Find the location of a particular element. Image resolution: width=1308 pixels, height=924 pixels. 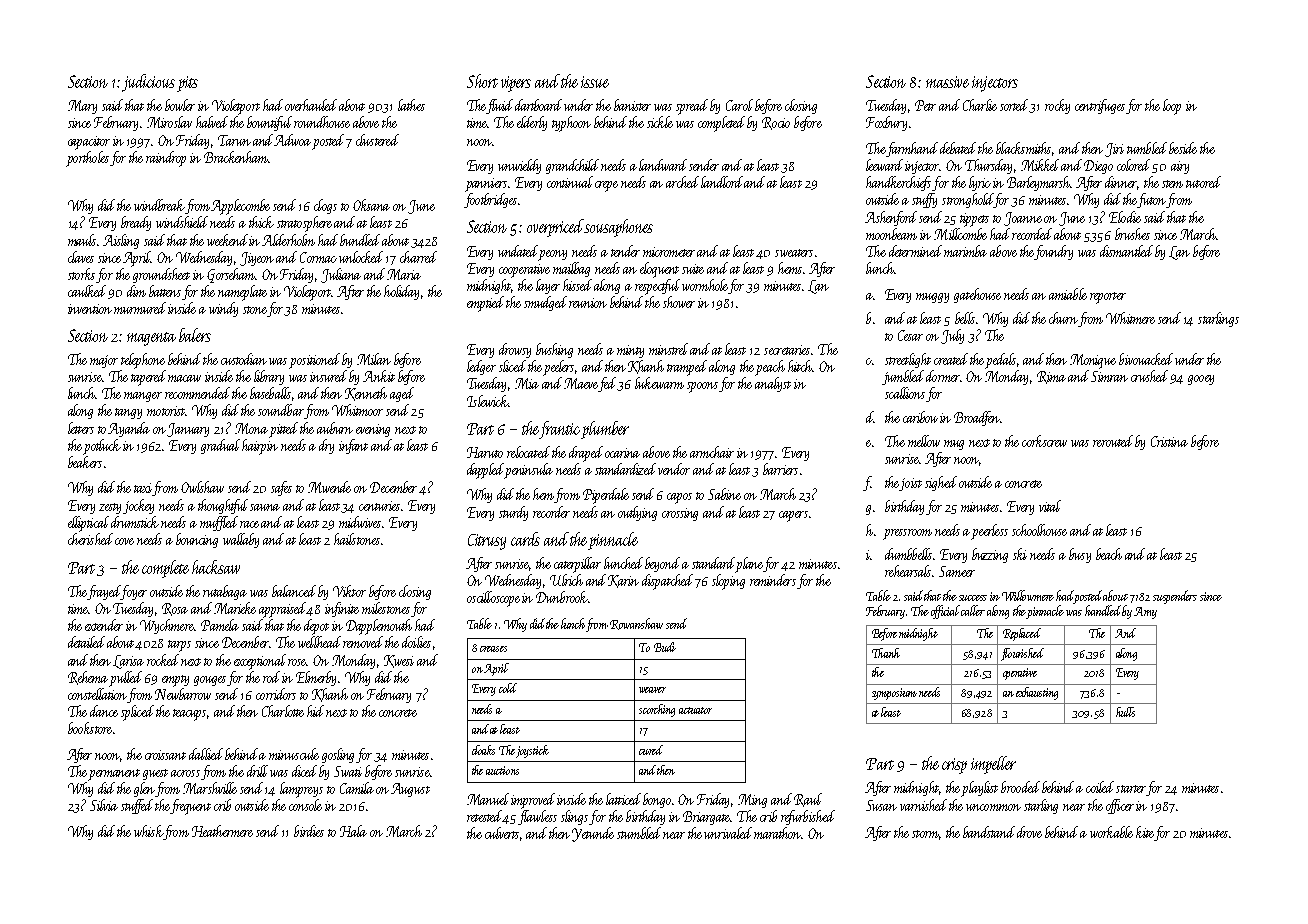

drove is located at coordinates (1029, 832).
